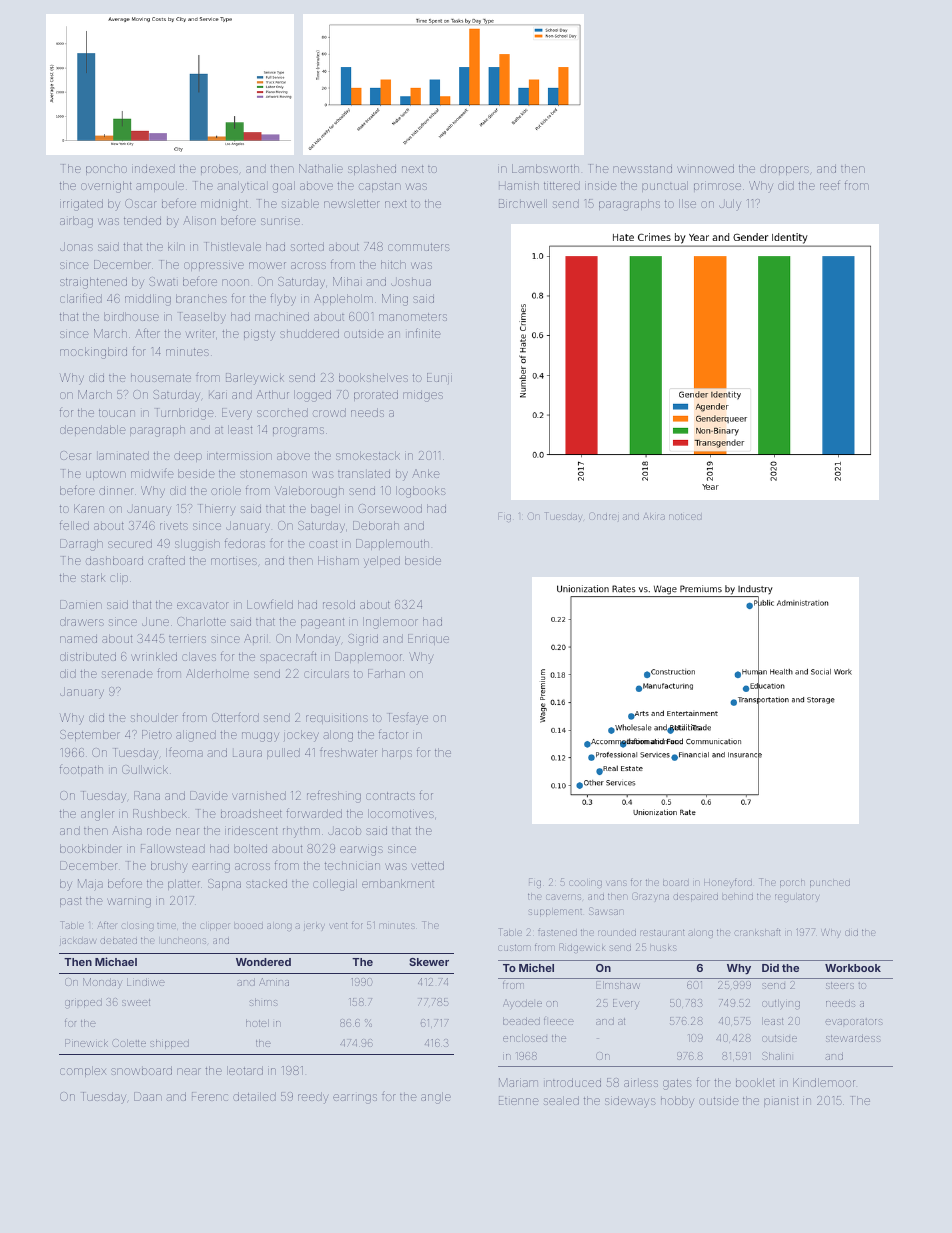  What do you see at coordinates (559, 1021) in the document?
I see `fleece` at bounding box center [559, 1021].
